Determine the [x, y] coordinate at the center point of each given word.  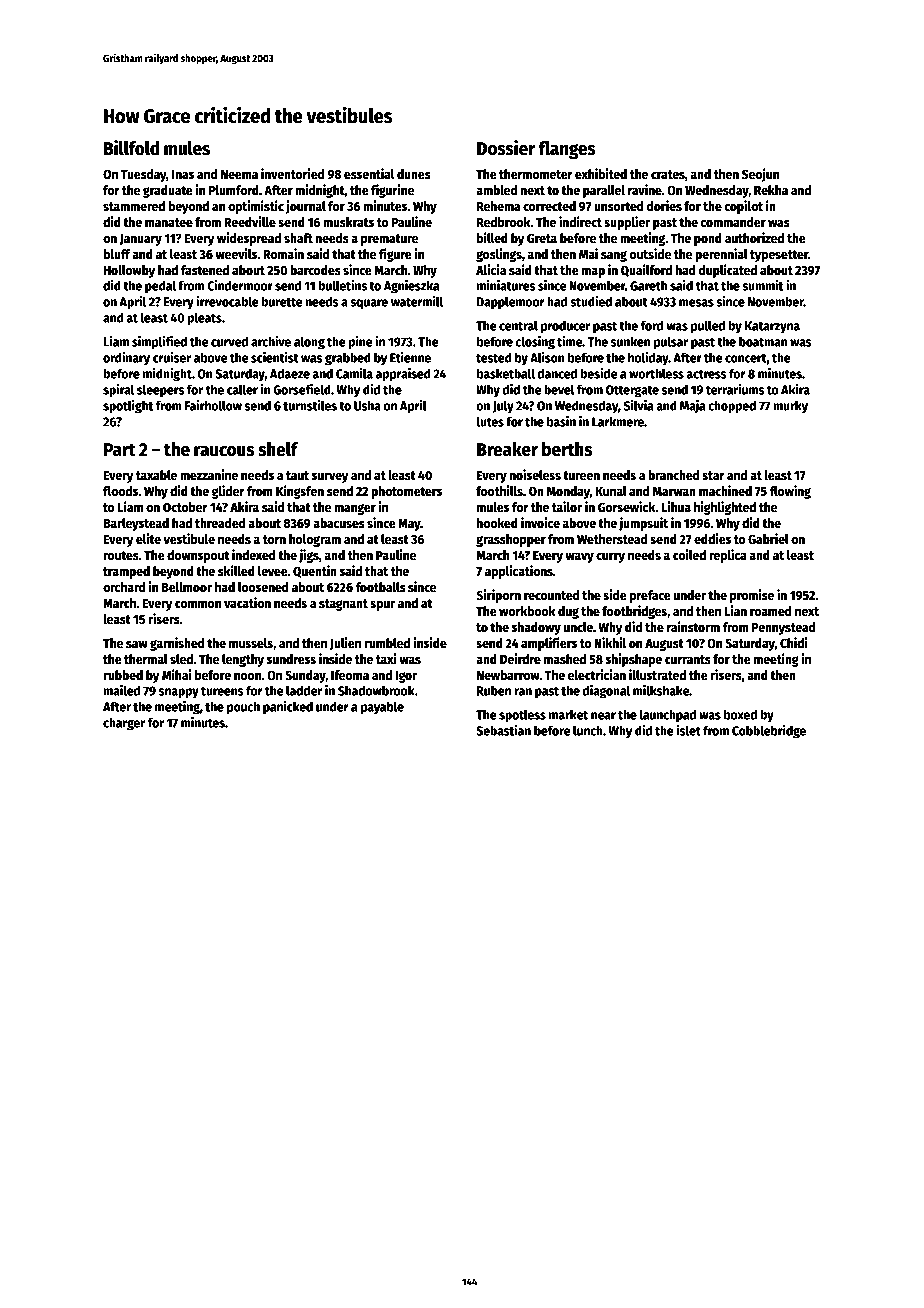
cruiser [172, 357]
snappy [179, 693]
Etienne [410, 357]
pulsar [671, 343]
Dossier [506, 148]
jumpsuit [643, 524]
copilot [743, 207]
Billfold [131, 148]
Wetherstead [612, 539]
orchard [124, 587]
